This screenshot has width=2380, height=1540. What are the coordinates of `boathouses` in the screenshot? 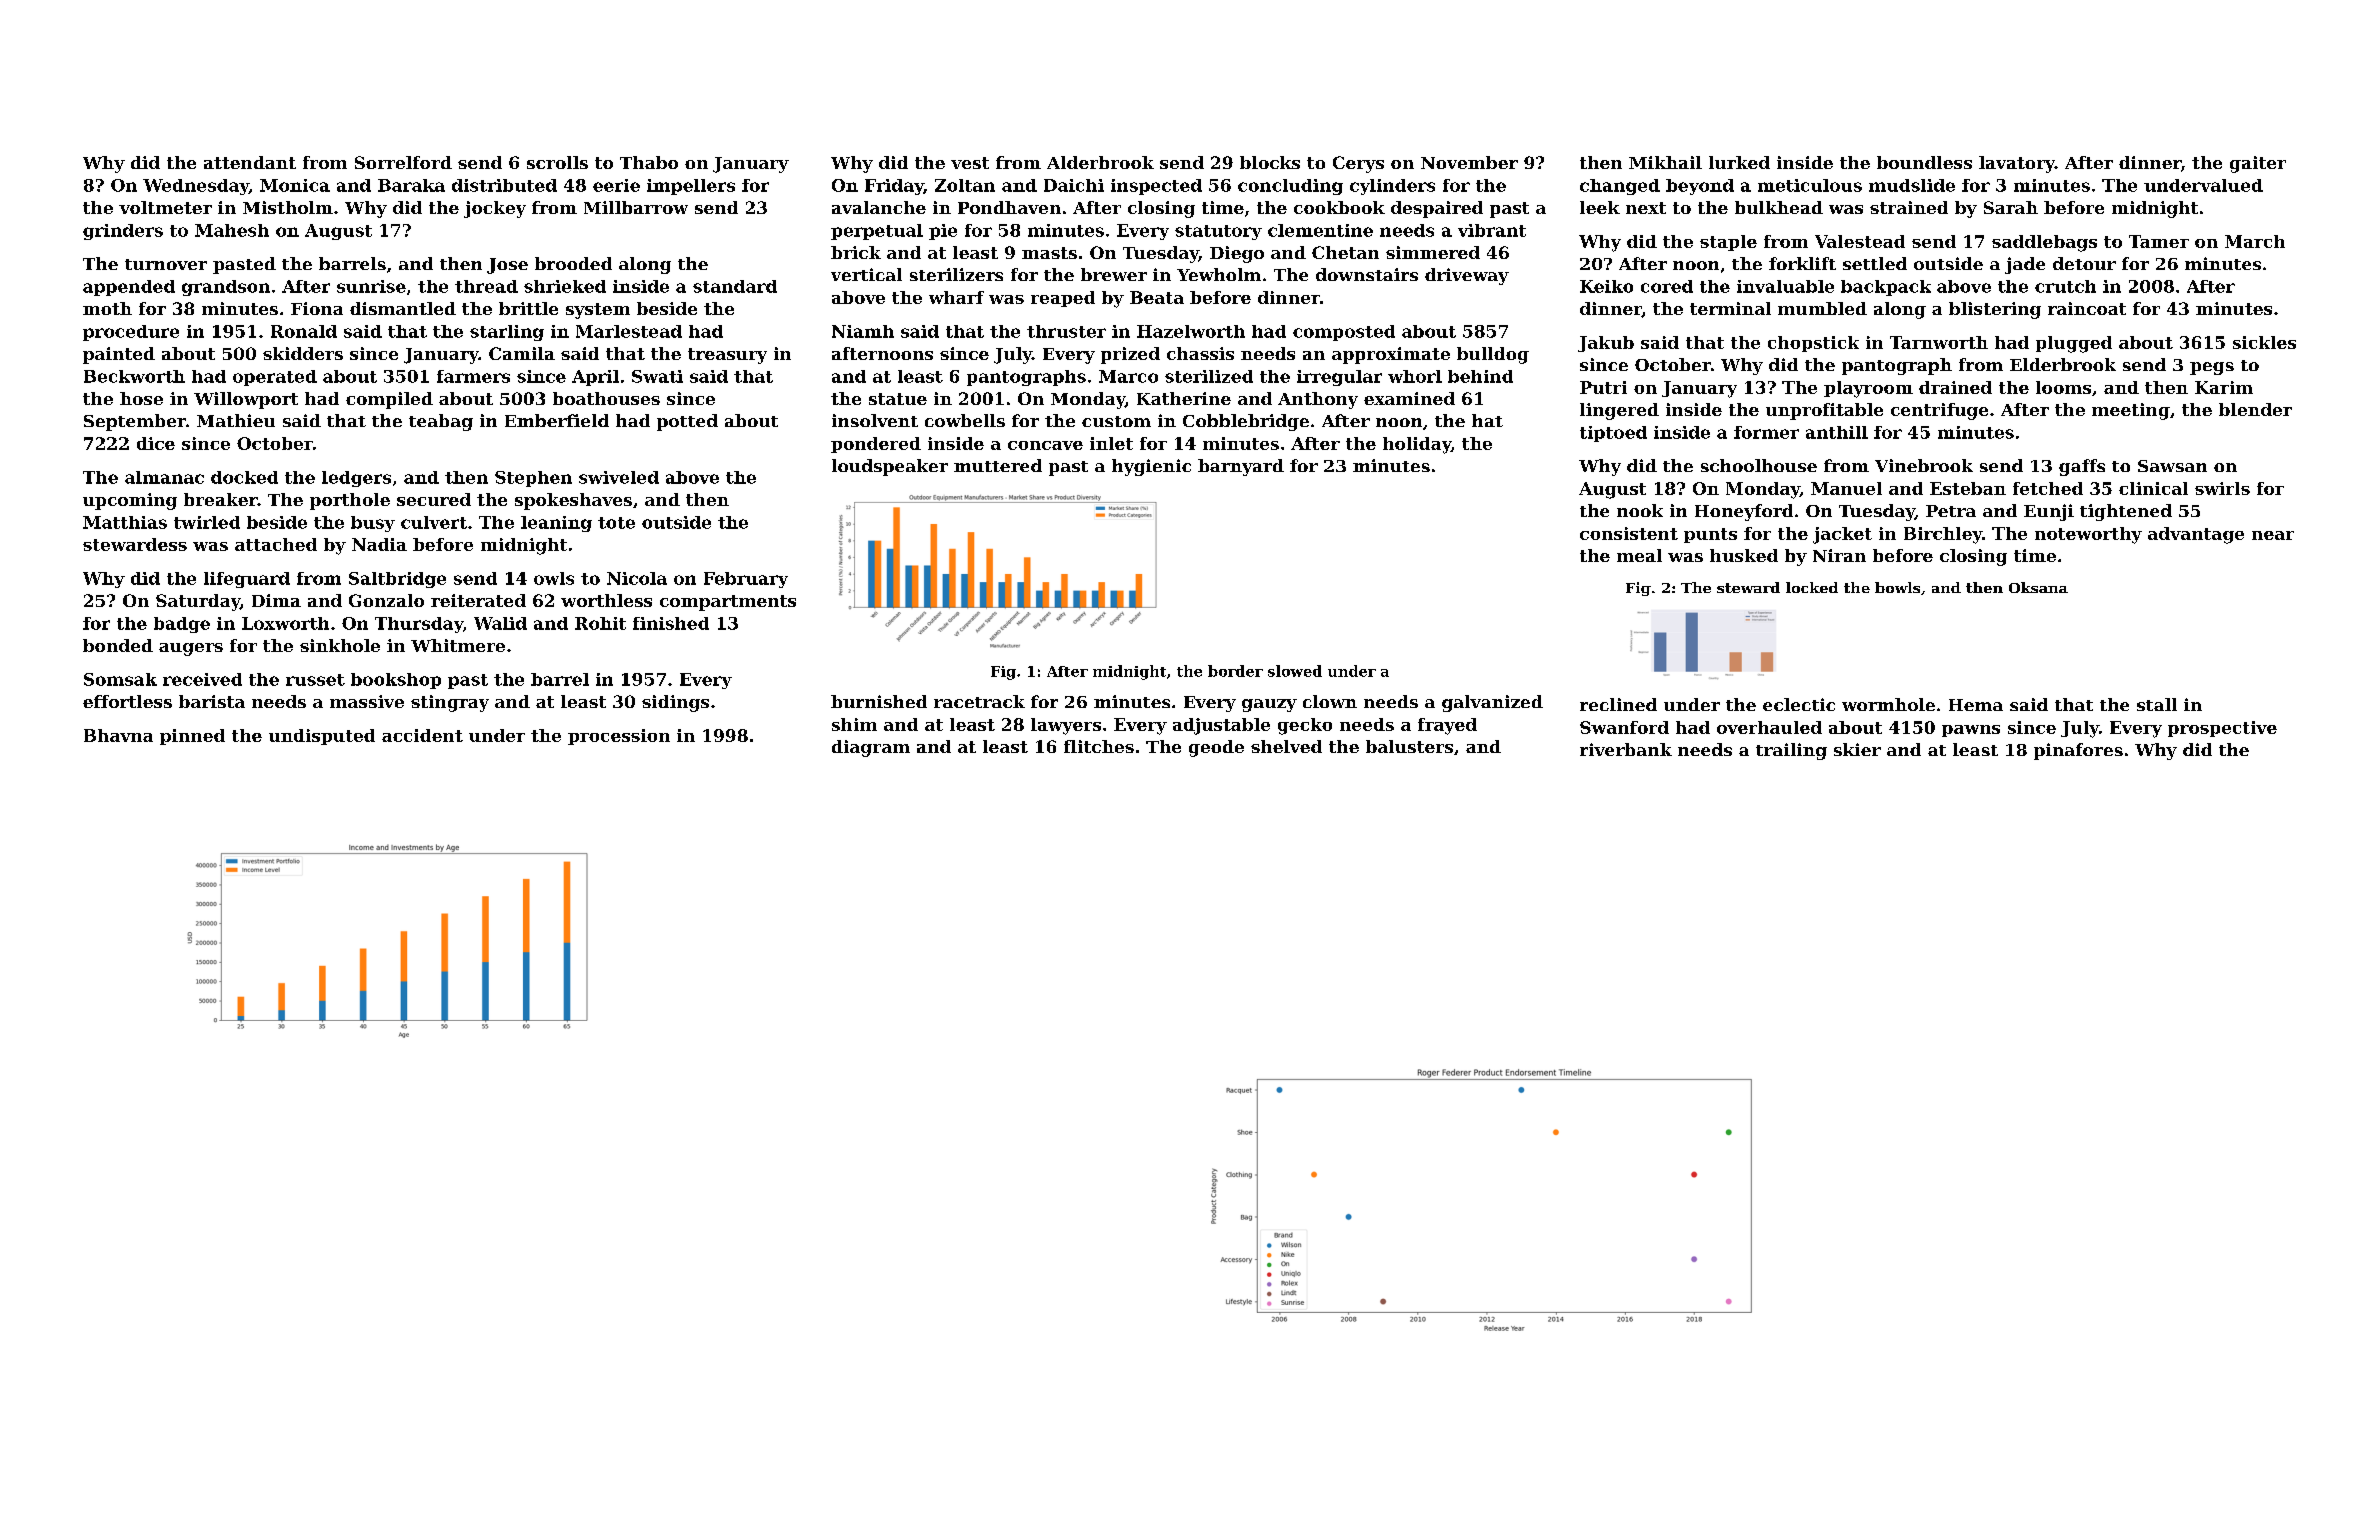 It's located at (606, 398).
